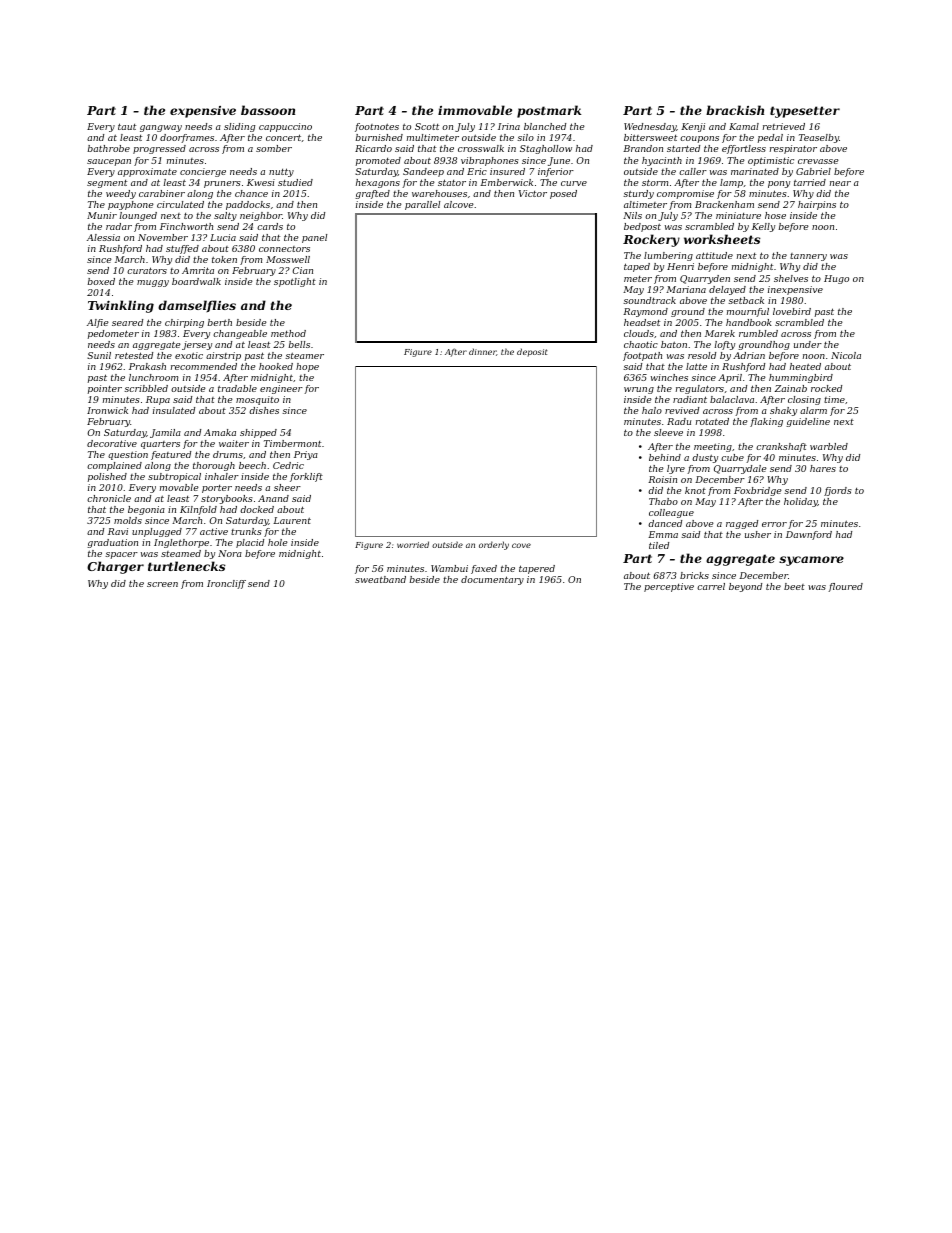 Image resolution: width=952 pixels, height=1233 pixels. What do you see at coordinates (283, 137) in the screenshot?
I see `concert` at bounding box center [283, 137].
